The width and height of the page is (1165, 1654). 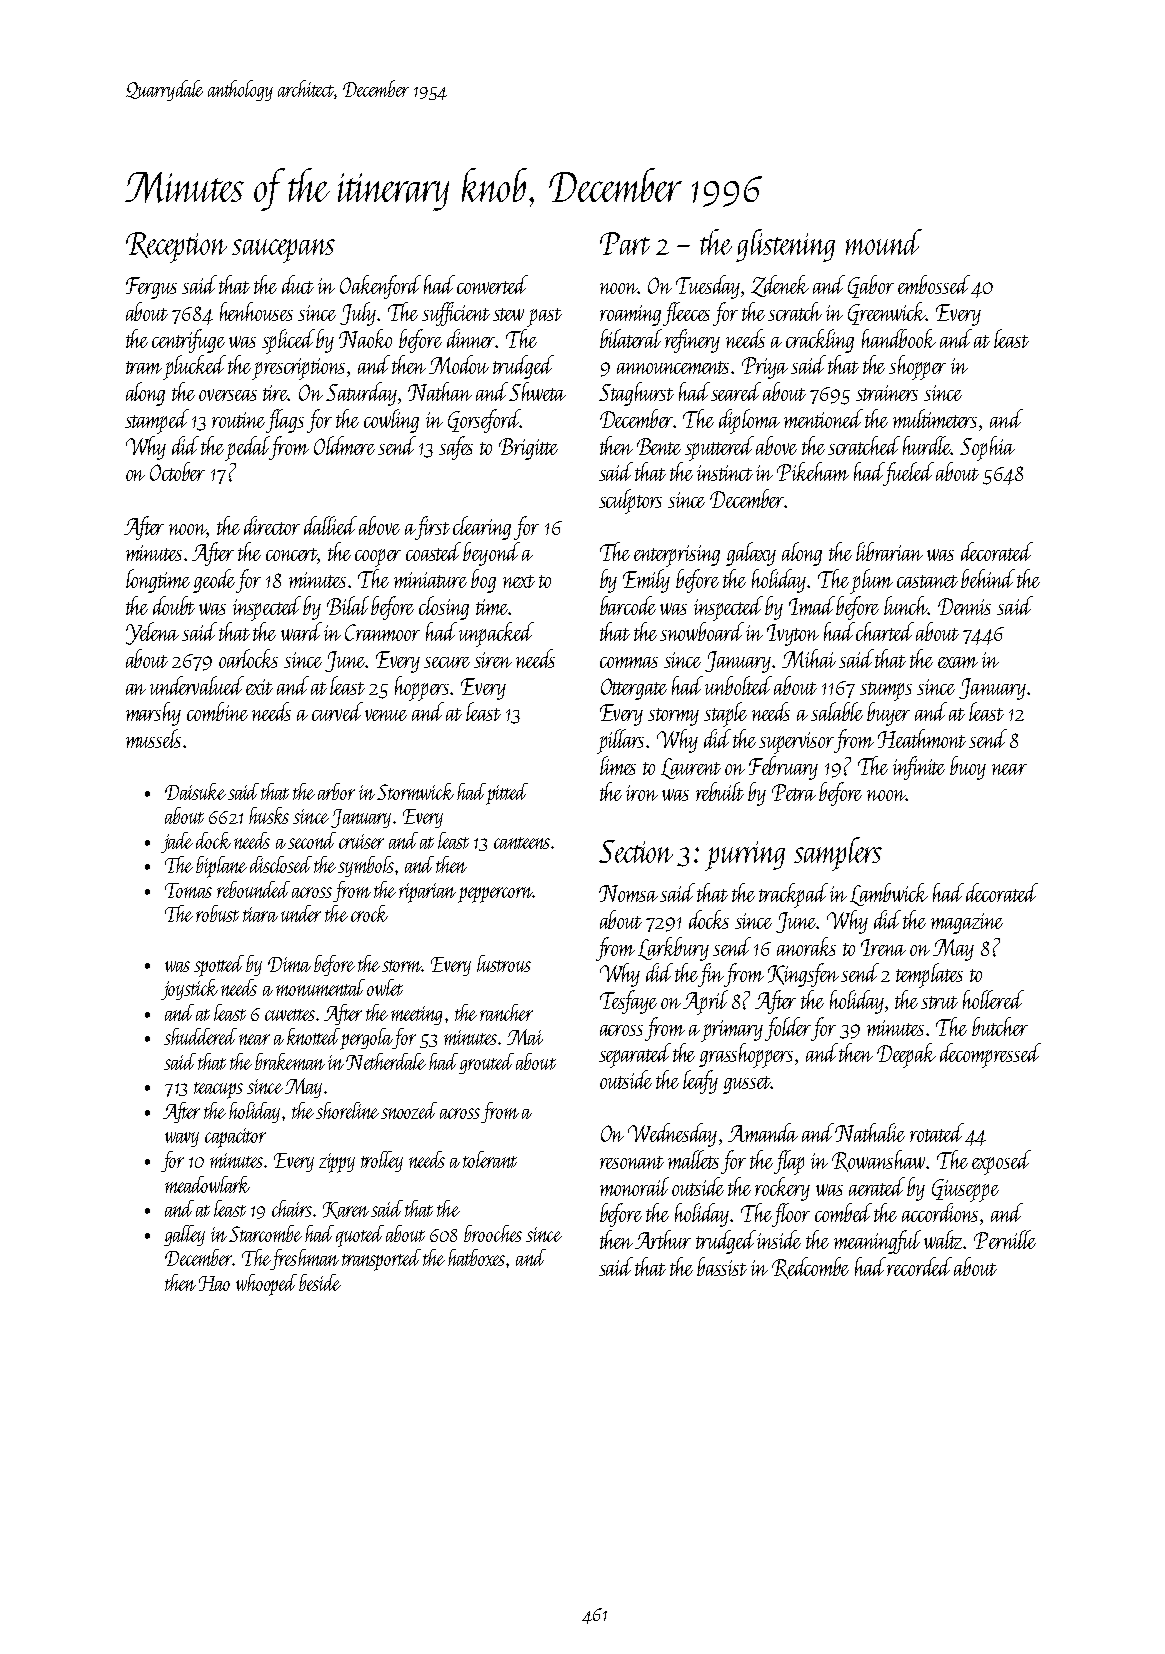 I want to click on enterprising, so click(x=677, y=556).
